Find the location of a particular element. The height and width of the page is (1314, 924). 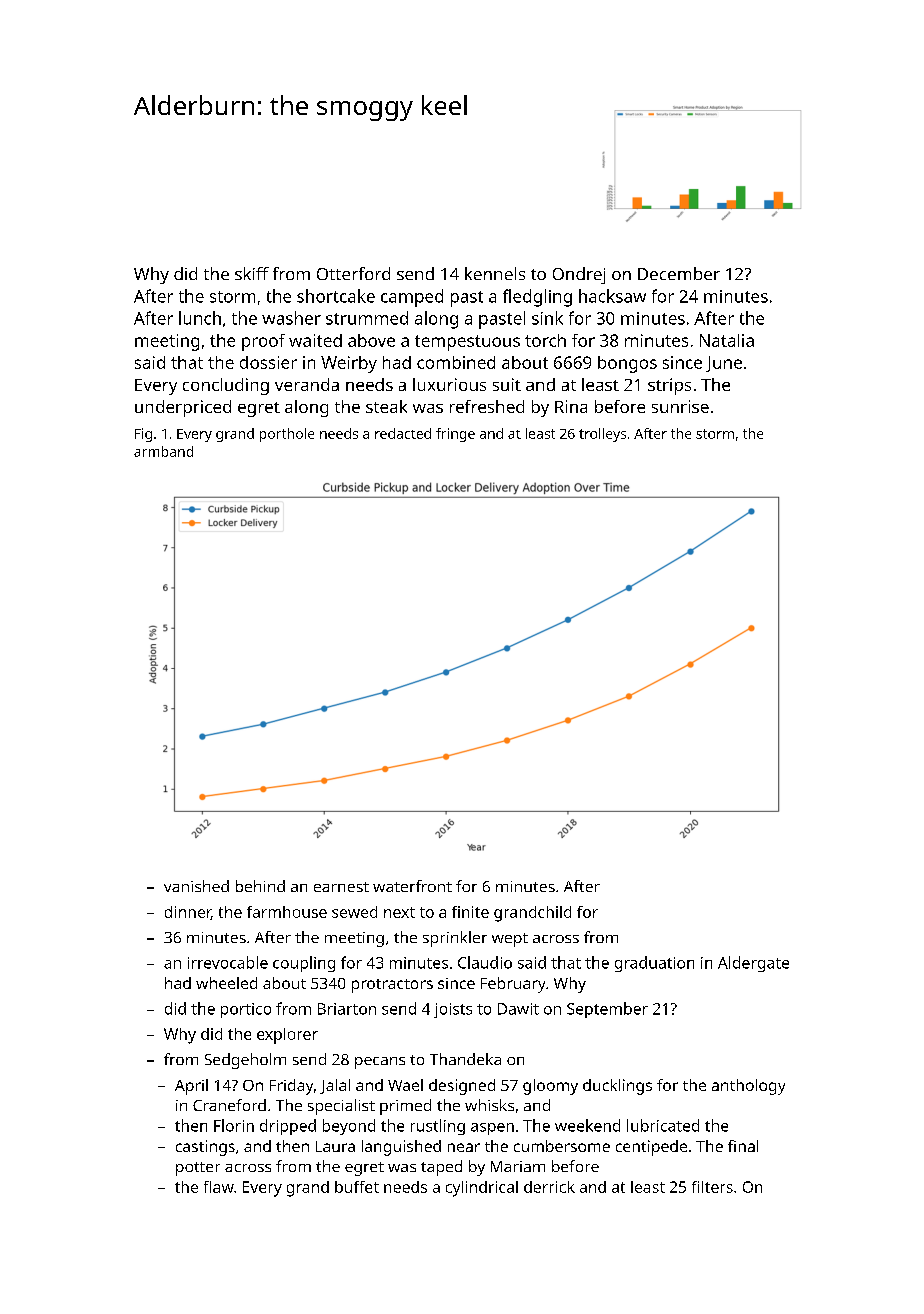

derrick is located at coordinates (549, 1187).
